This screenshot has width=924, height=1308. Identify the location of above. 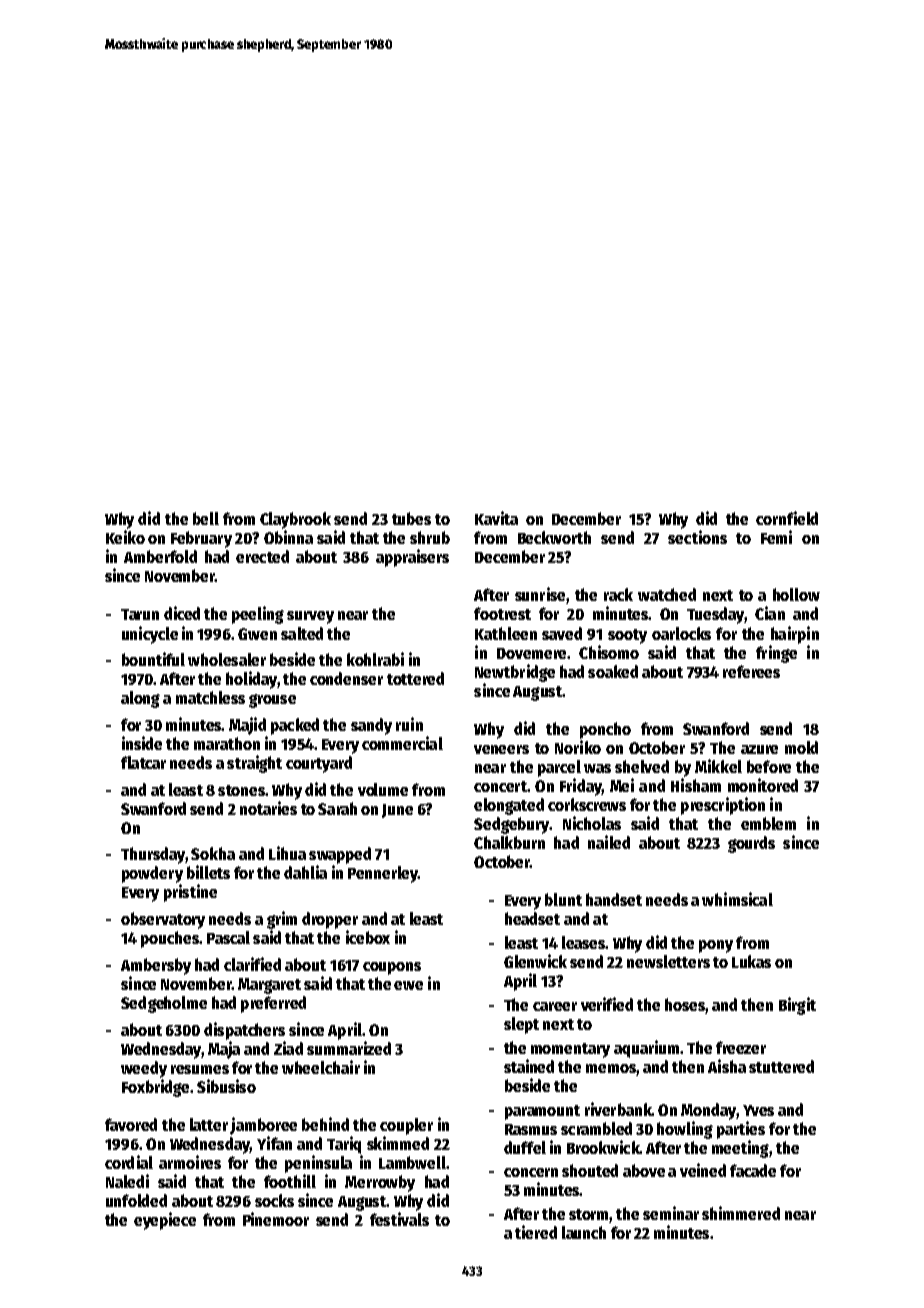
(644, 1170).
